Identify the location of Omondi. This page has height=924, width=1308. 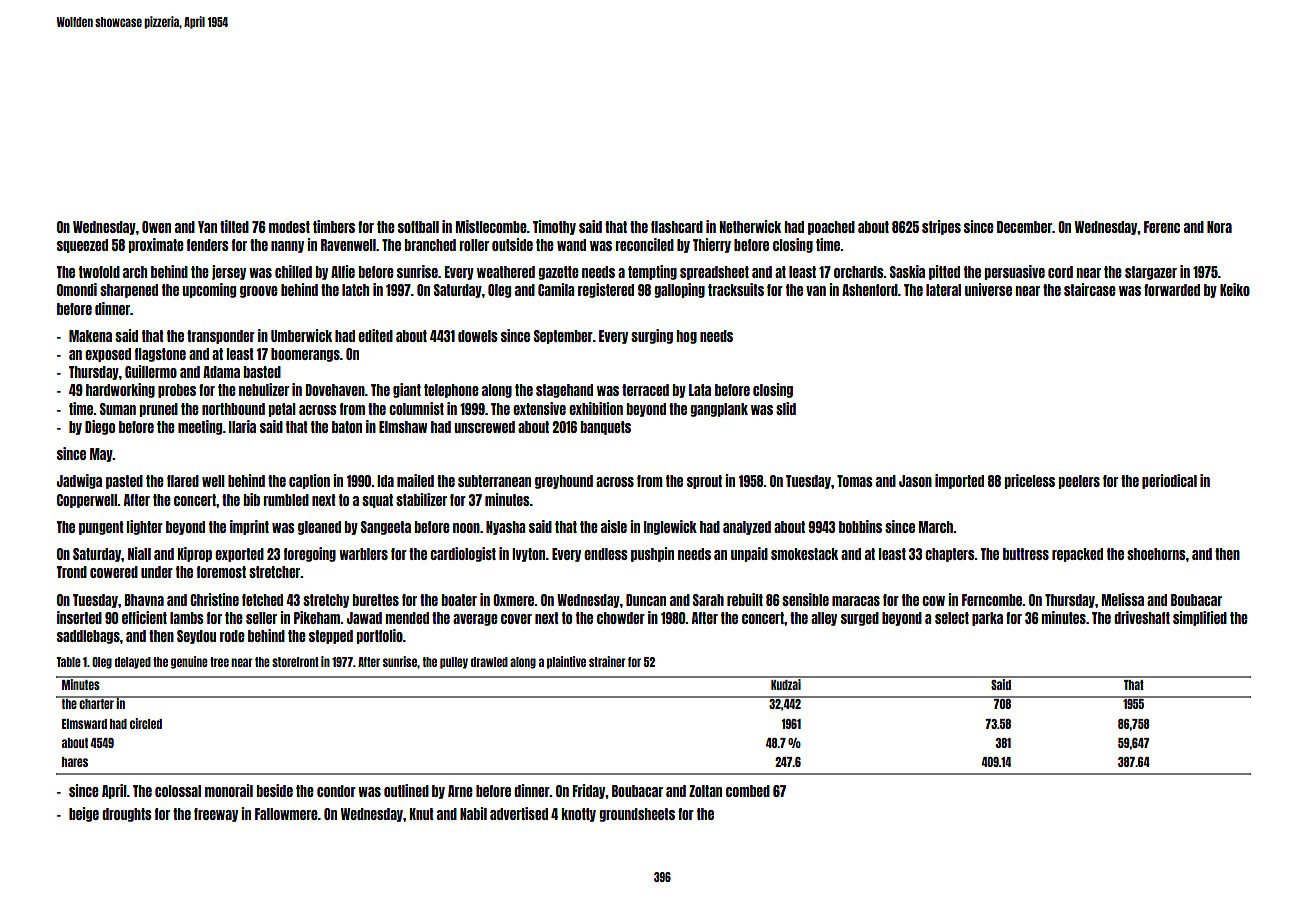
(77, 289).
